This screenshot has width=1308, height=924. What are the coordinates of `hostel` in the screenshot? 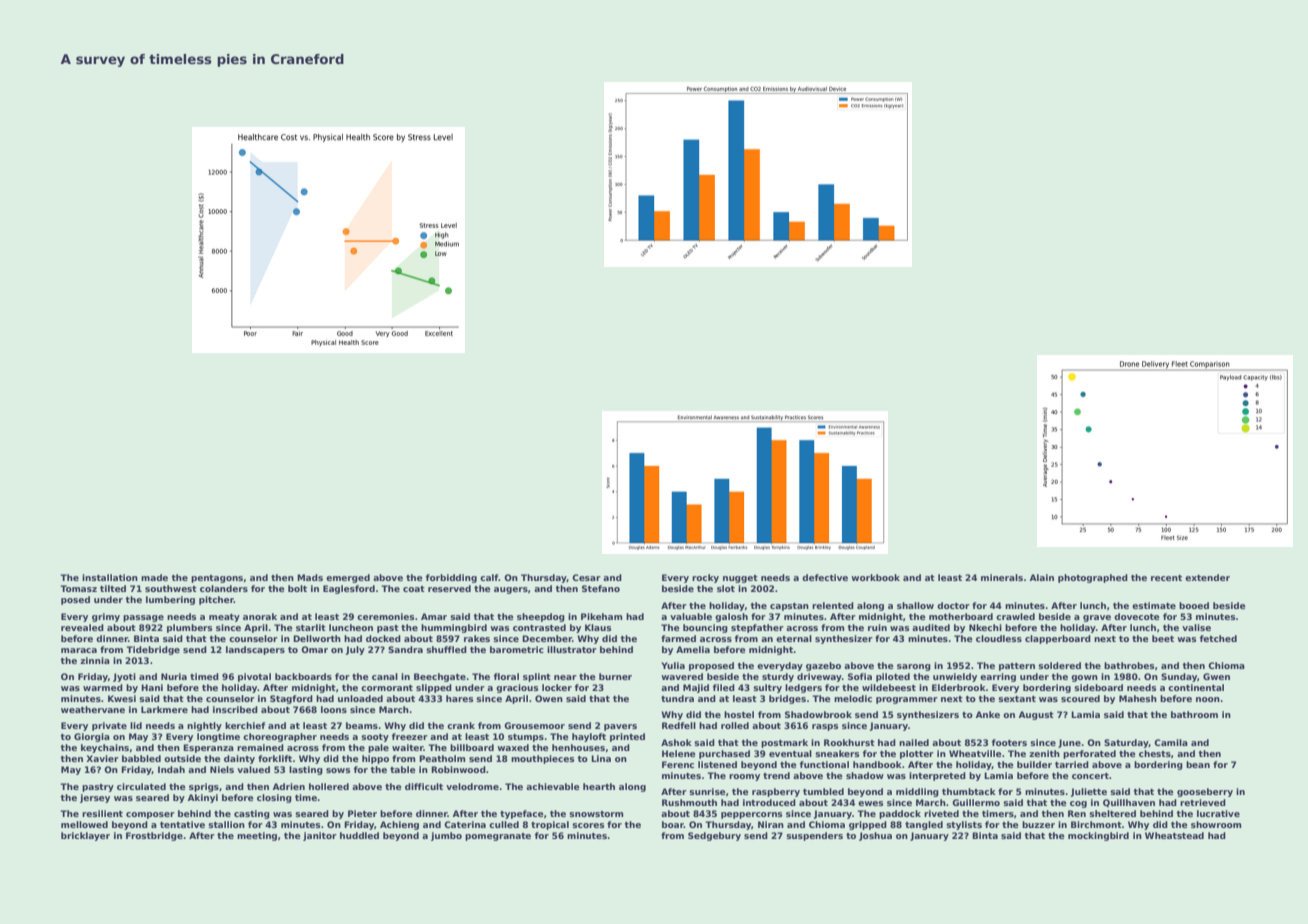 It's located at (739, 714).
